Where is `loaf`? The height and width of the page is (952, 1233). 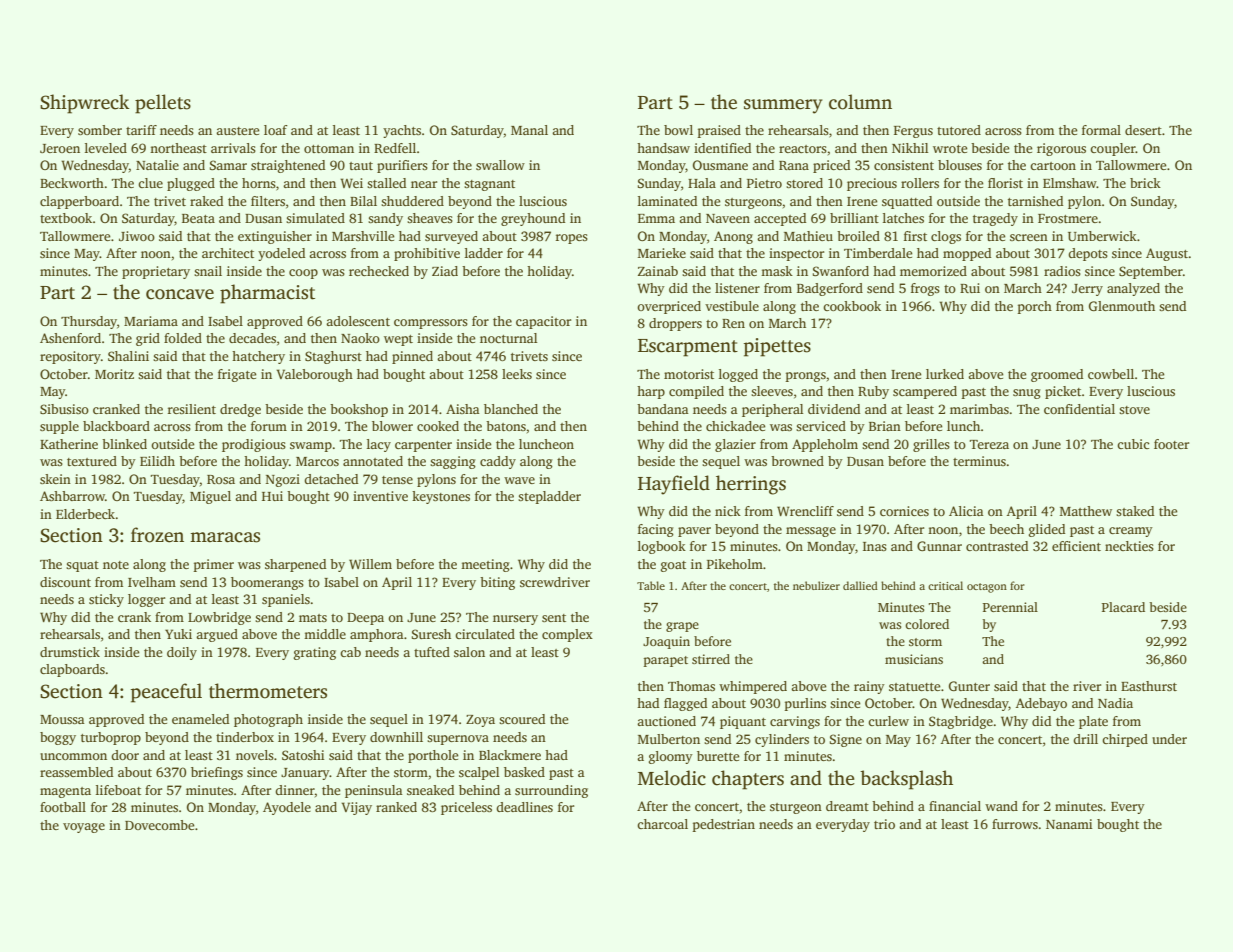
loaf is located at coordinates (276, 130).
